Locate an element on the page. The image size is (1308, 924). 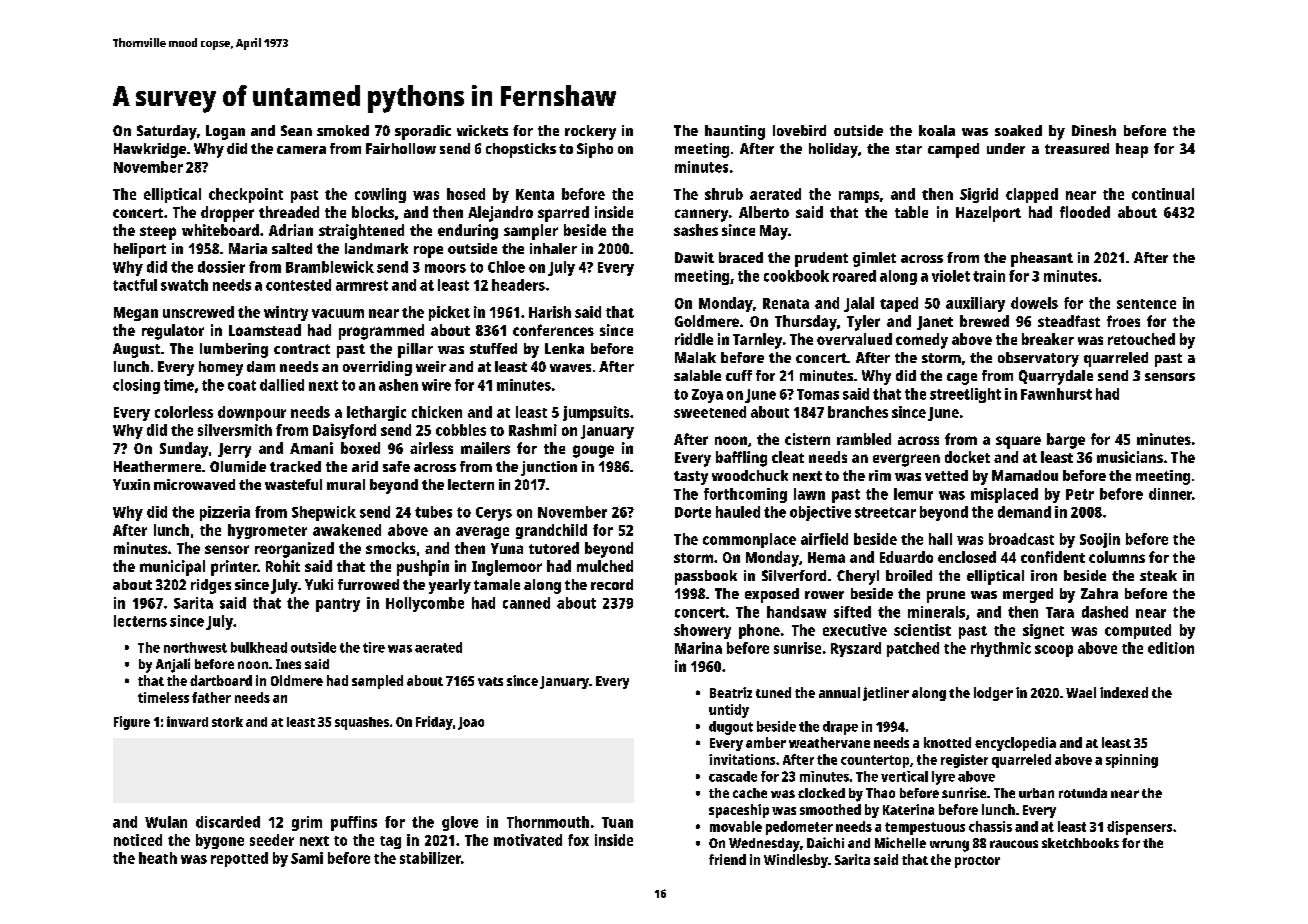
sampled is located at coordinates (377, 682).
